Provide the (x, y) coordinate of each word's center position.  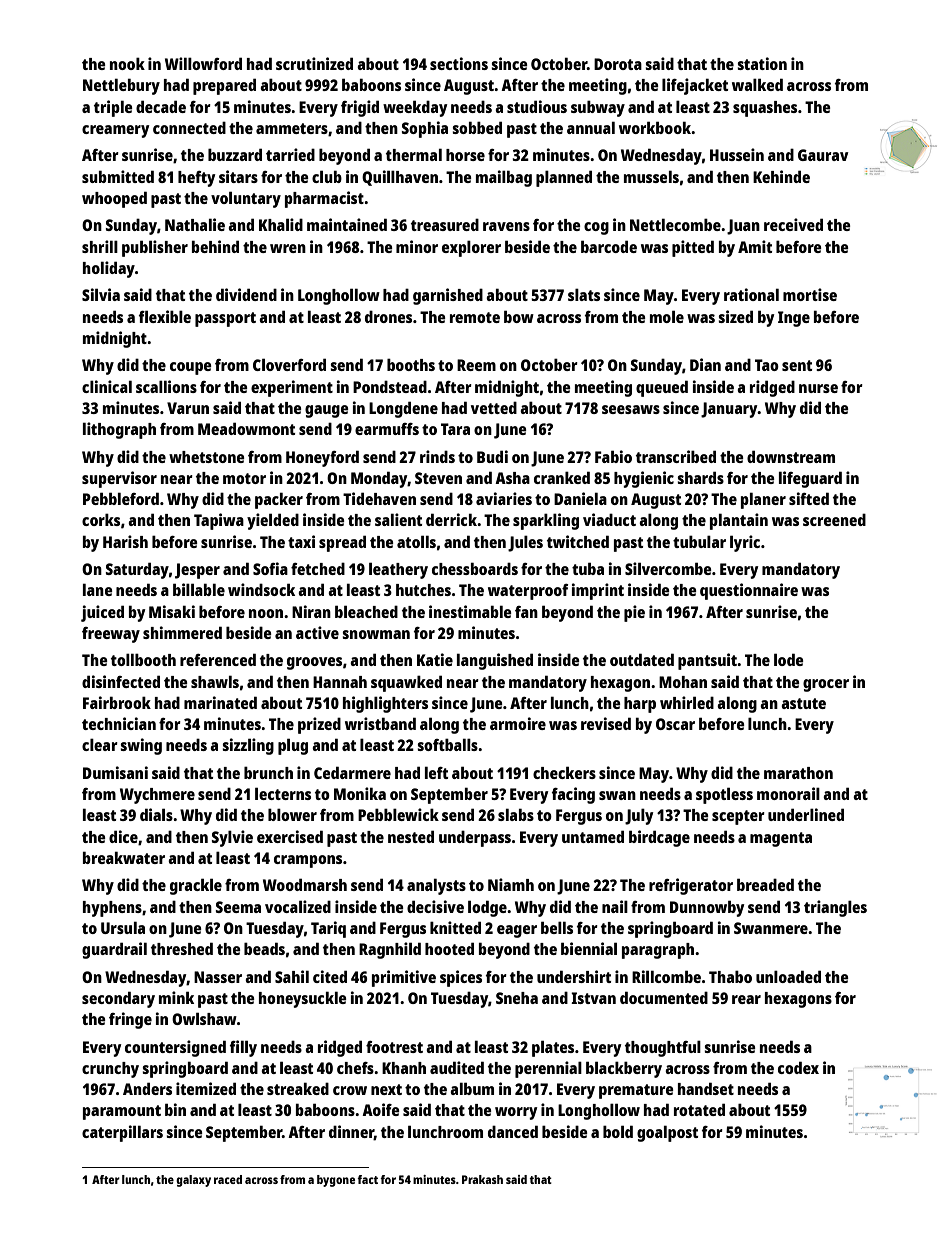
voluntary (246, 199)
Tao (767, 365)
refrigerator (691, 886)
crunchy (110, 1070)
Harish (125, 541)
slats (584, 295)
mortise (810, 294)
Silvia (101, 294)
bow (519, 316)
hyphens (112, 909)
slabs (516, 815)
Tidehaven (379, 498)
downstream (791, 456)
